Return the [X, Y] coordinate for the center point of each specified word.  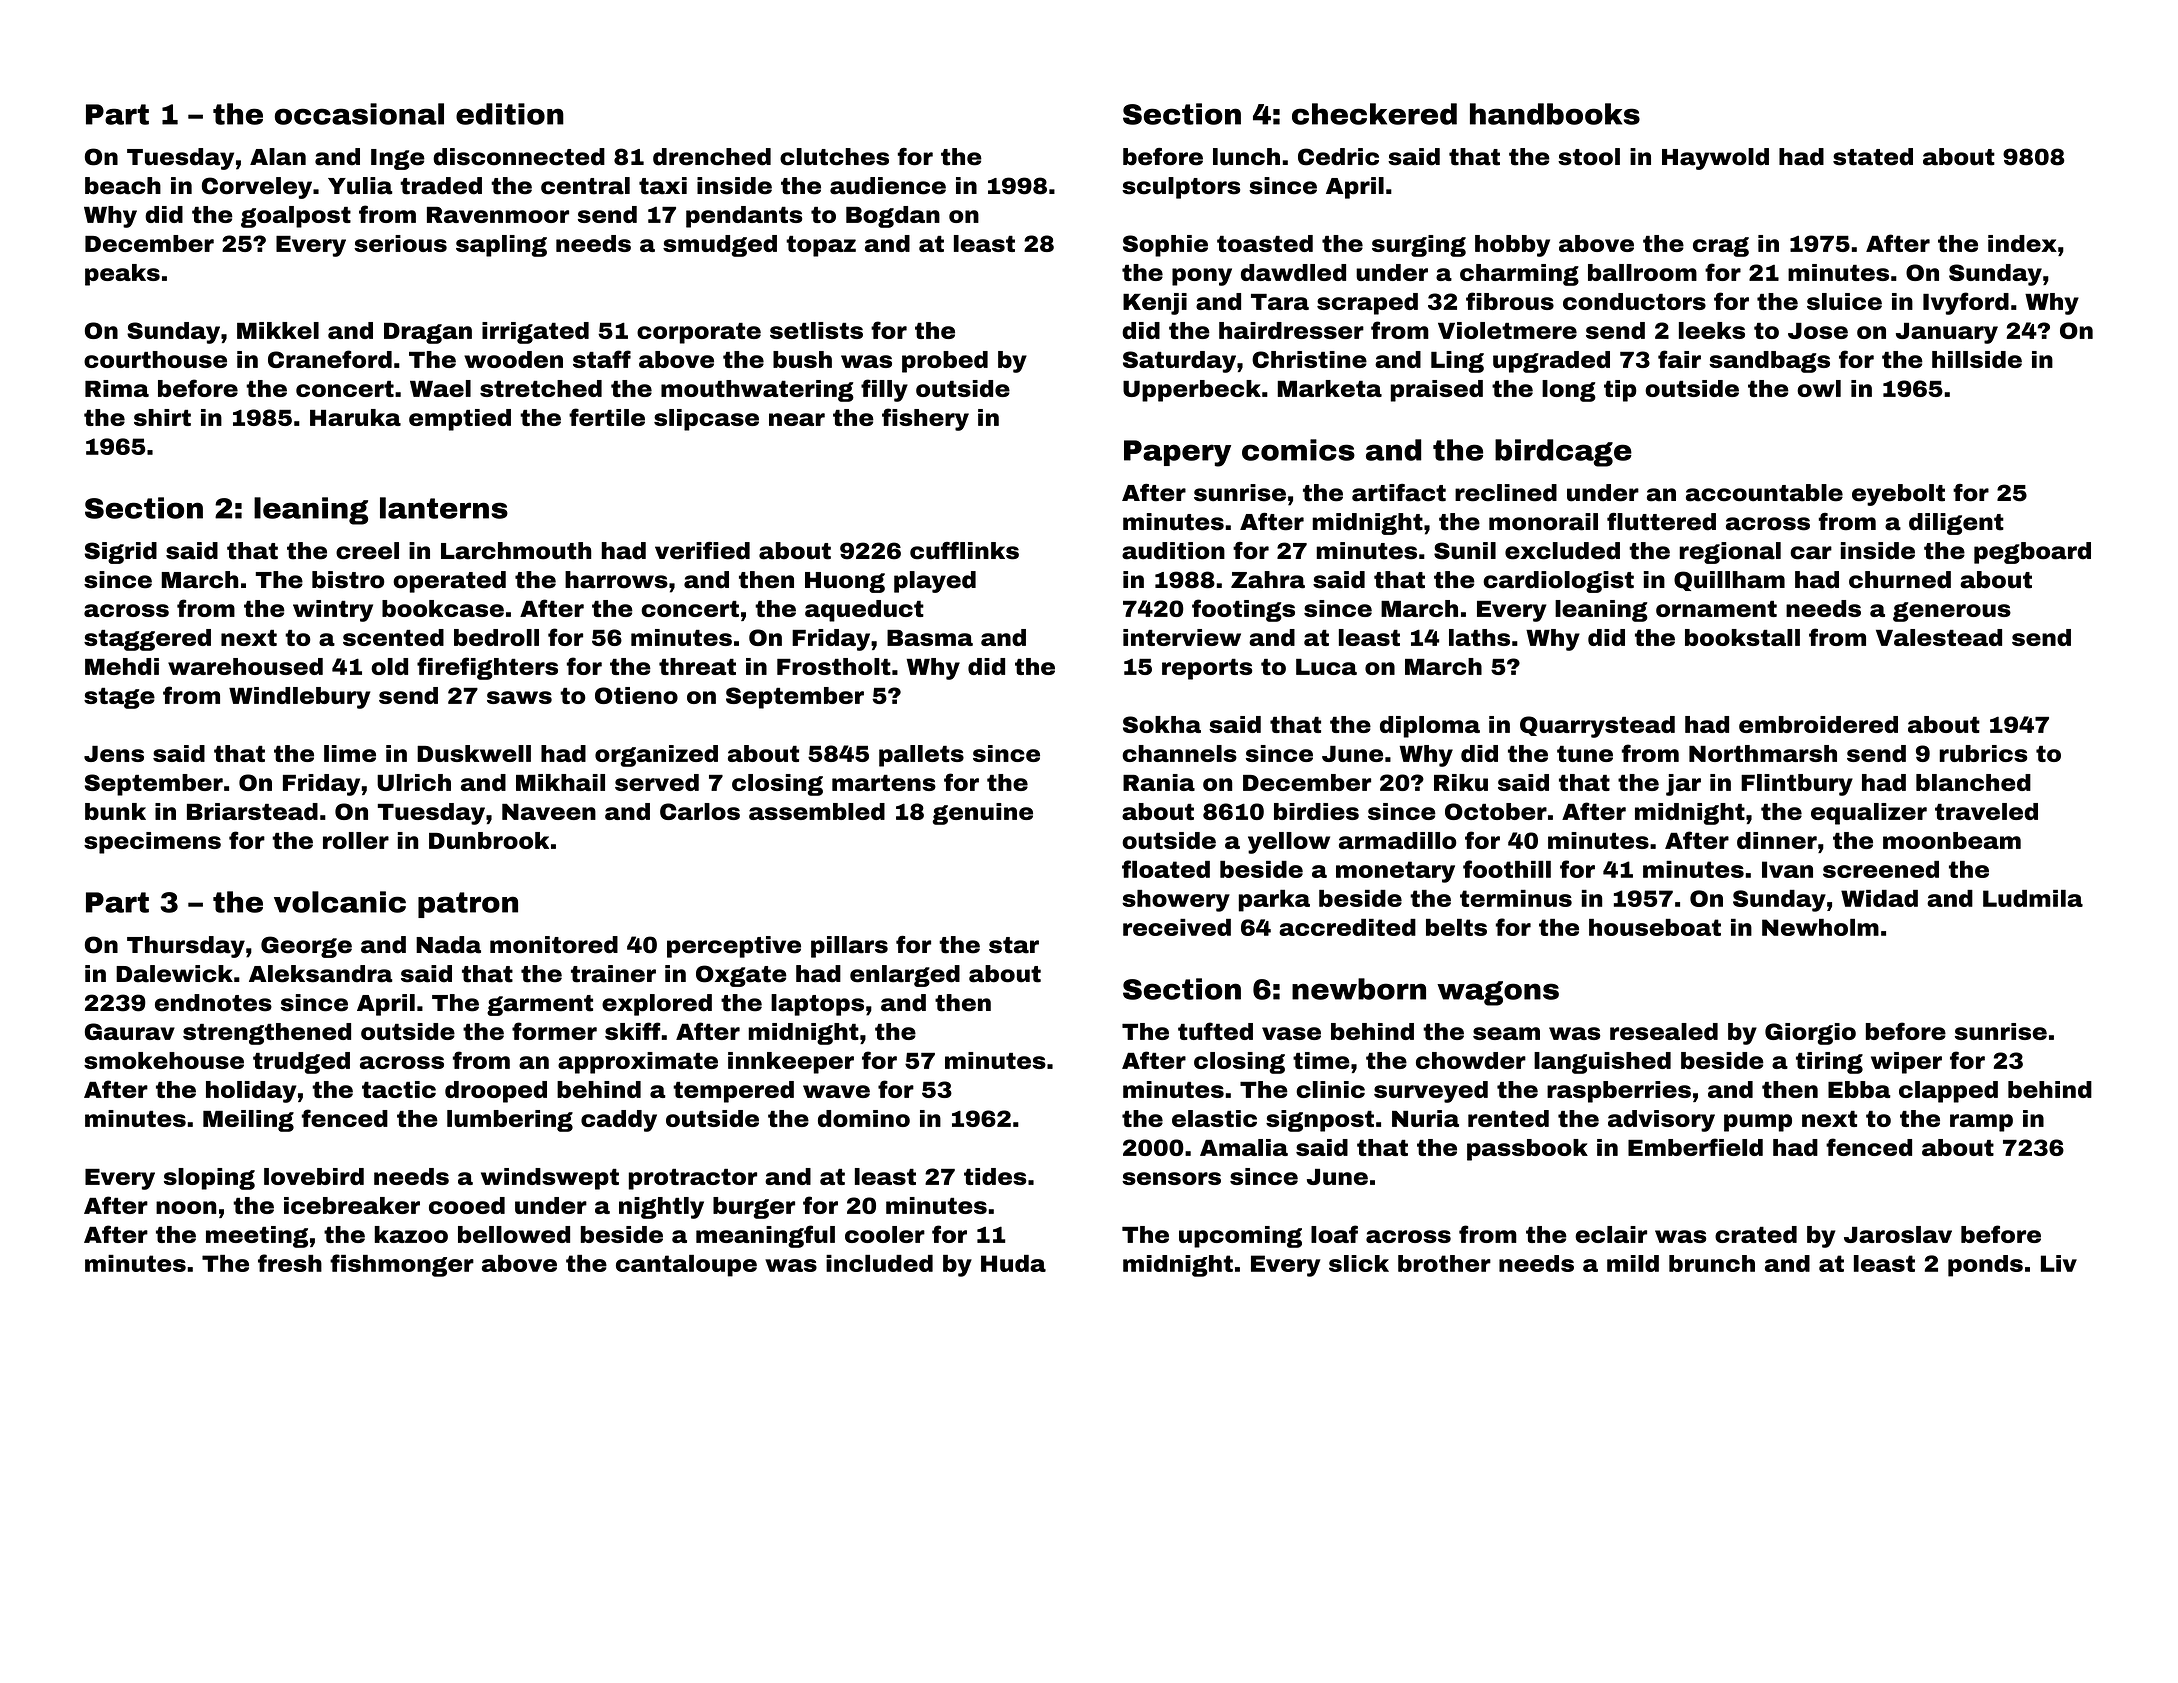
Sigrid [120, 553]
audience [888, 186]
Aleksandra [321, 974]
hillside [1977, 359]
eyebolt [1898, 495]
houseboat [1655, 927]
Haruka [355, 417]
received [1177, 927]
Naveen [549, 812]
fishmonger [402, 1265]
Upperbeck [1192, 391]
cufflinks [964, 551]
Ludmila [2033, 898]
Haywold [1715, 159]
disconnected [519, 157]
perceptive [734, 947]
